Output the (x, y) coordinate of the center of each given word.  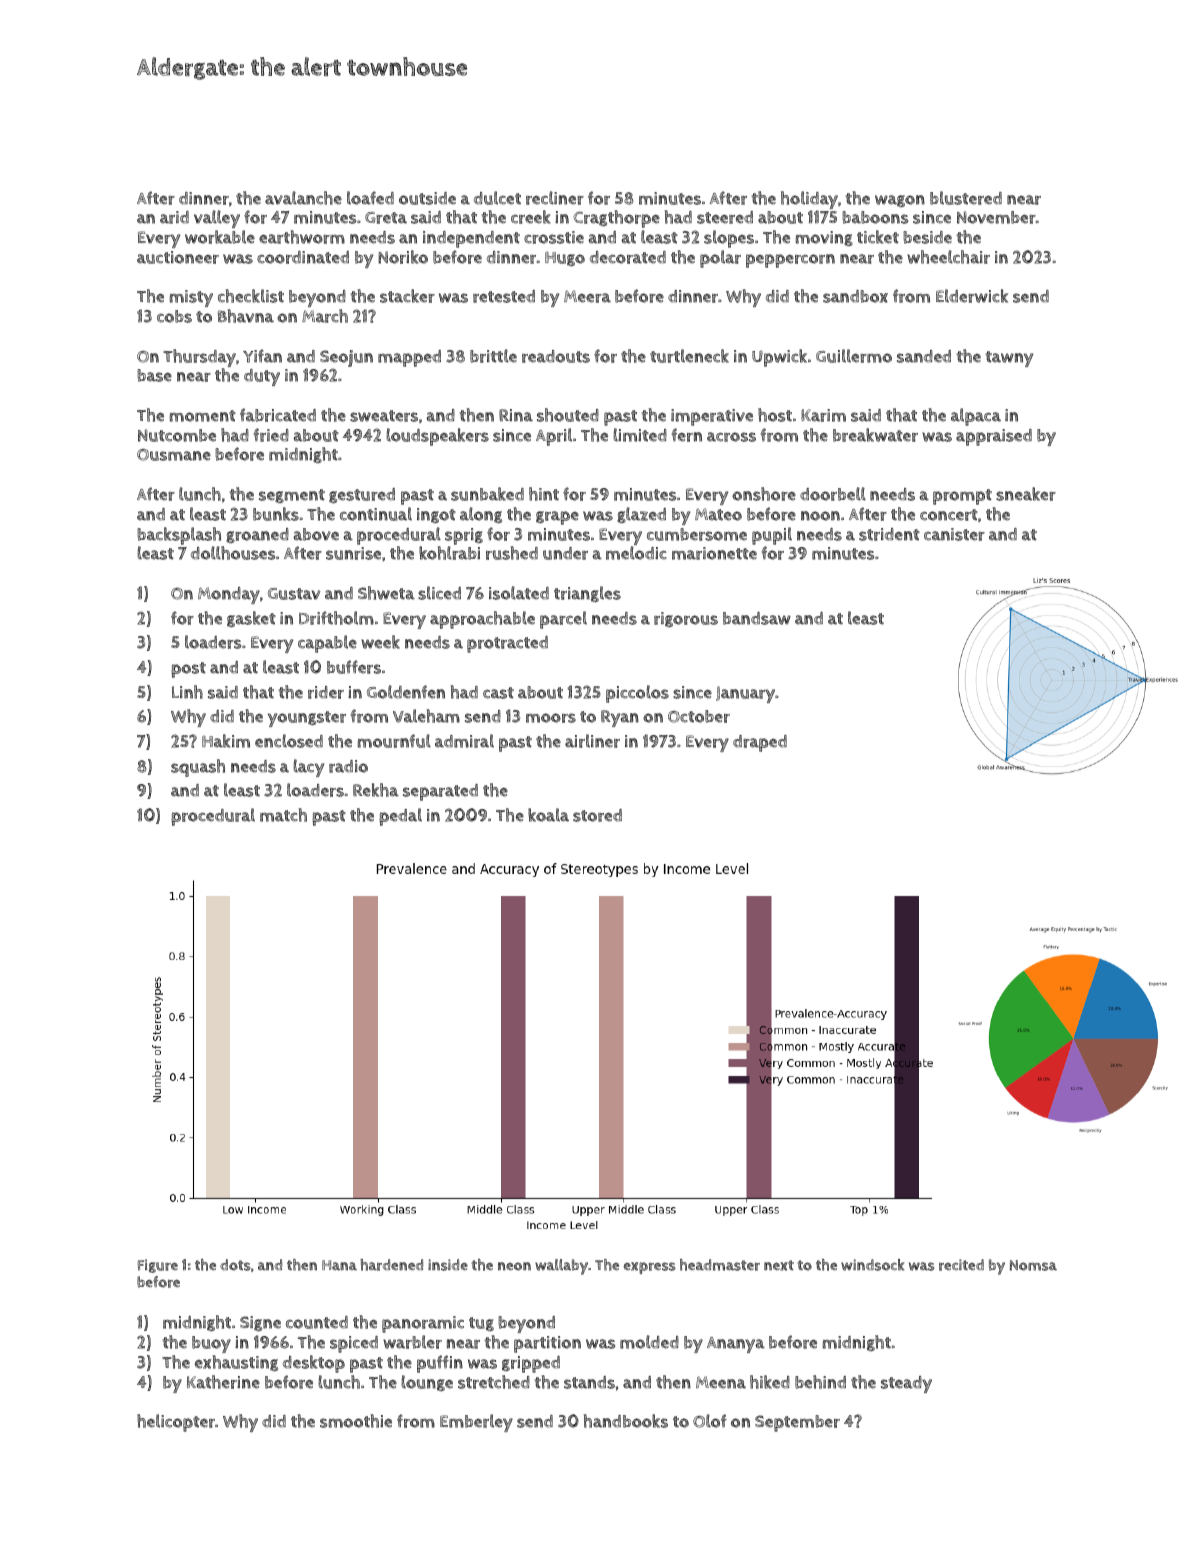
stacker (407, 296)
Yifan (262, 356)
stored (597, 815)
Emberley (476, 1423)
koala (548, 815)
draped (760, 743)
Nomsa (1033, 1265)
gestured (362, 495)
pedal (400, 817)
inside (448, 1265)
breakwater (875, 435)
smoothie (356, 1421)
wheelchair (948, 257)
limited (640, 435)
